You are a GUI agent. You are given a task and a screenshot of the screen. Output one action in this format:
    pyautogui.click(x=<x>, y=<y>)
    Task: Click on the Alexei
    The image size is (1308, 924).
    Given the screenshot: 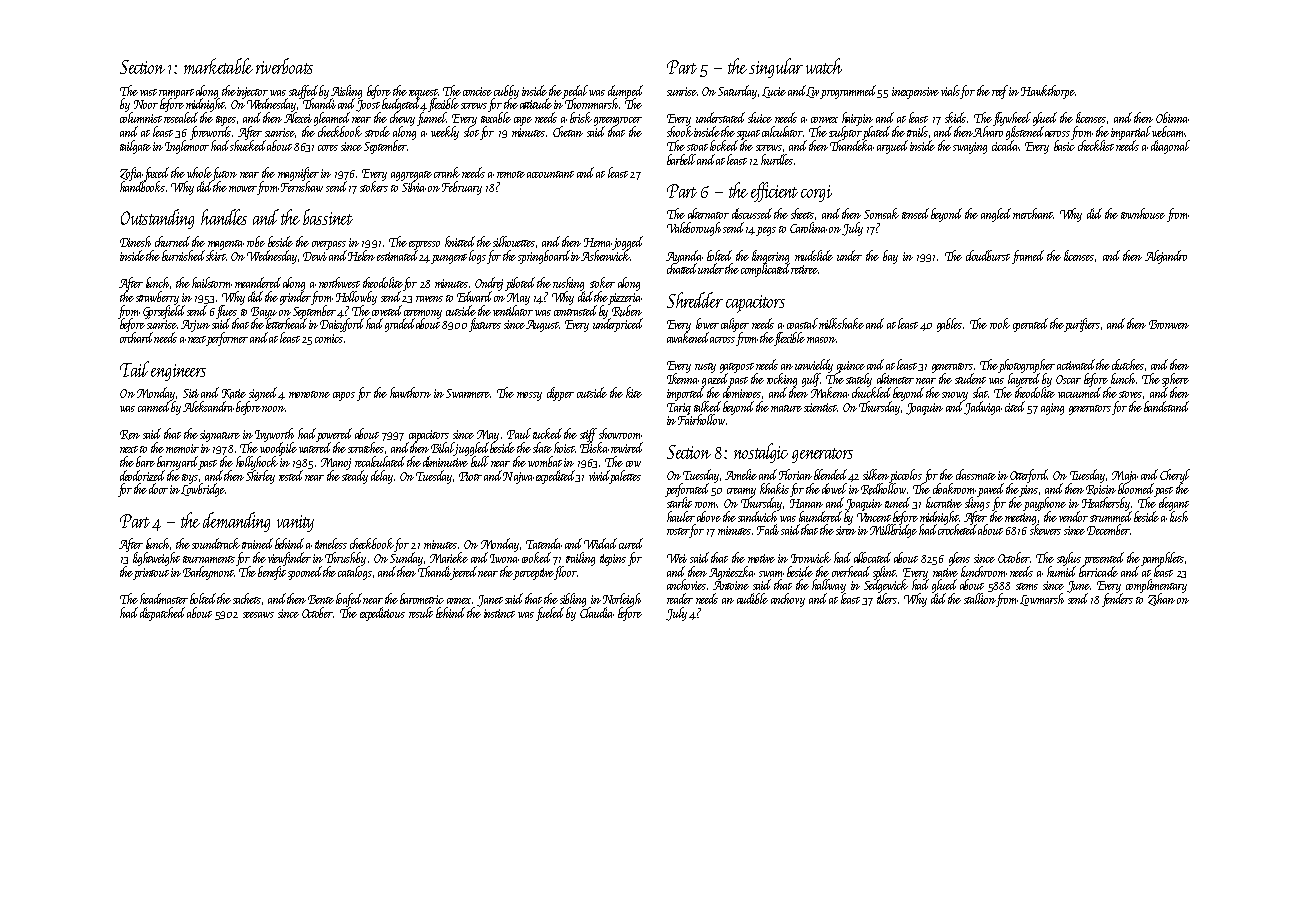 What is the action you would take?
    pyautogui.click(x=298, y=117)
